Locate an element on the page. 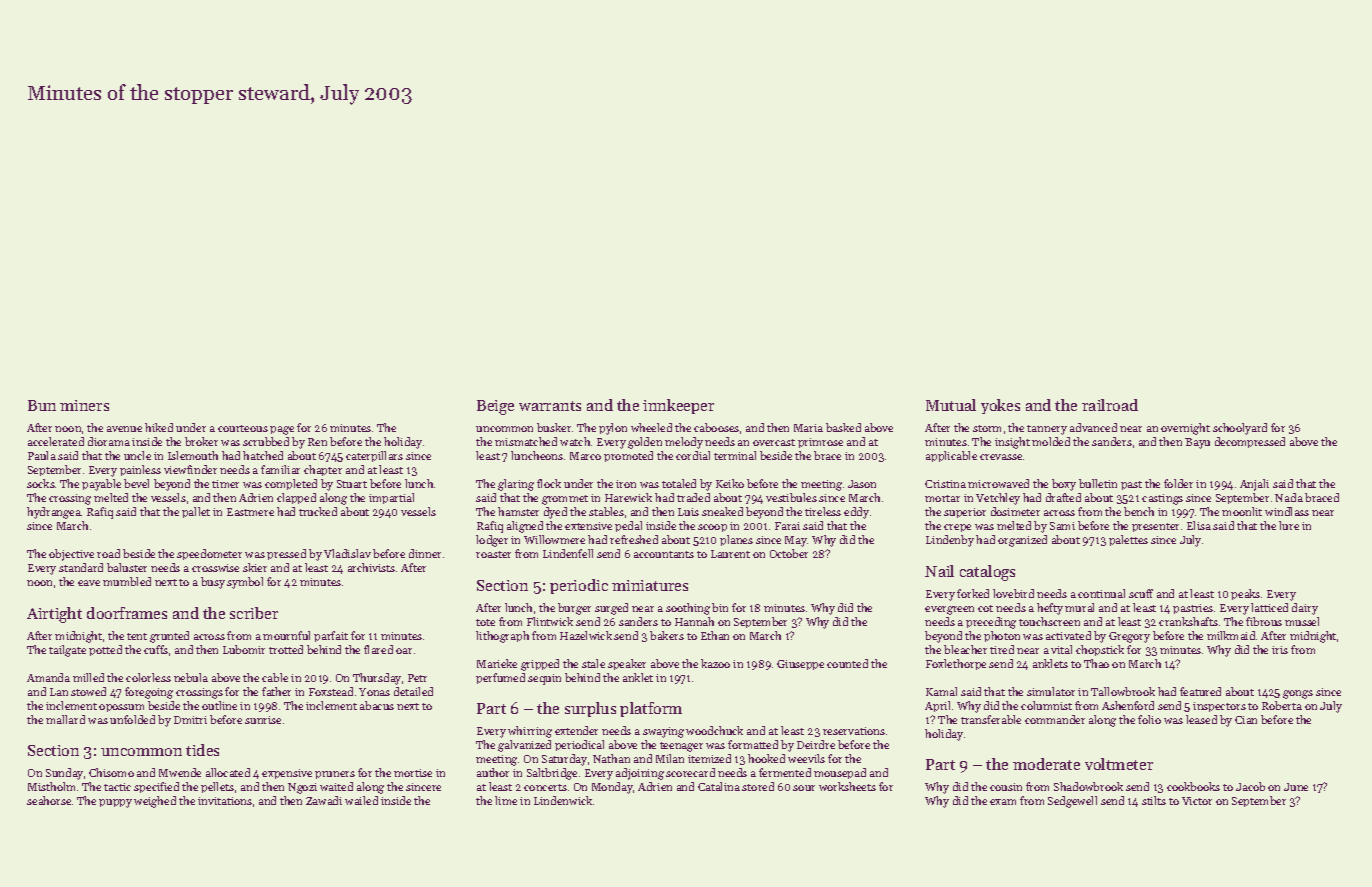 Image resolution: width=1372 pixels, height=887 pixels. Jason is located at coordinates (862, 484).
